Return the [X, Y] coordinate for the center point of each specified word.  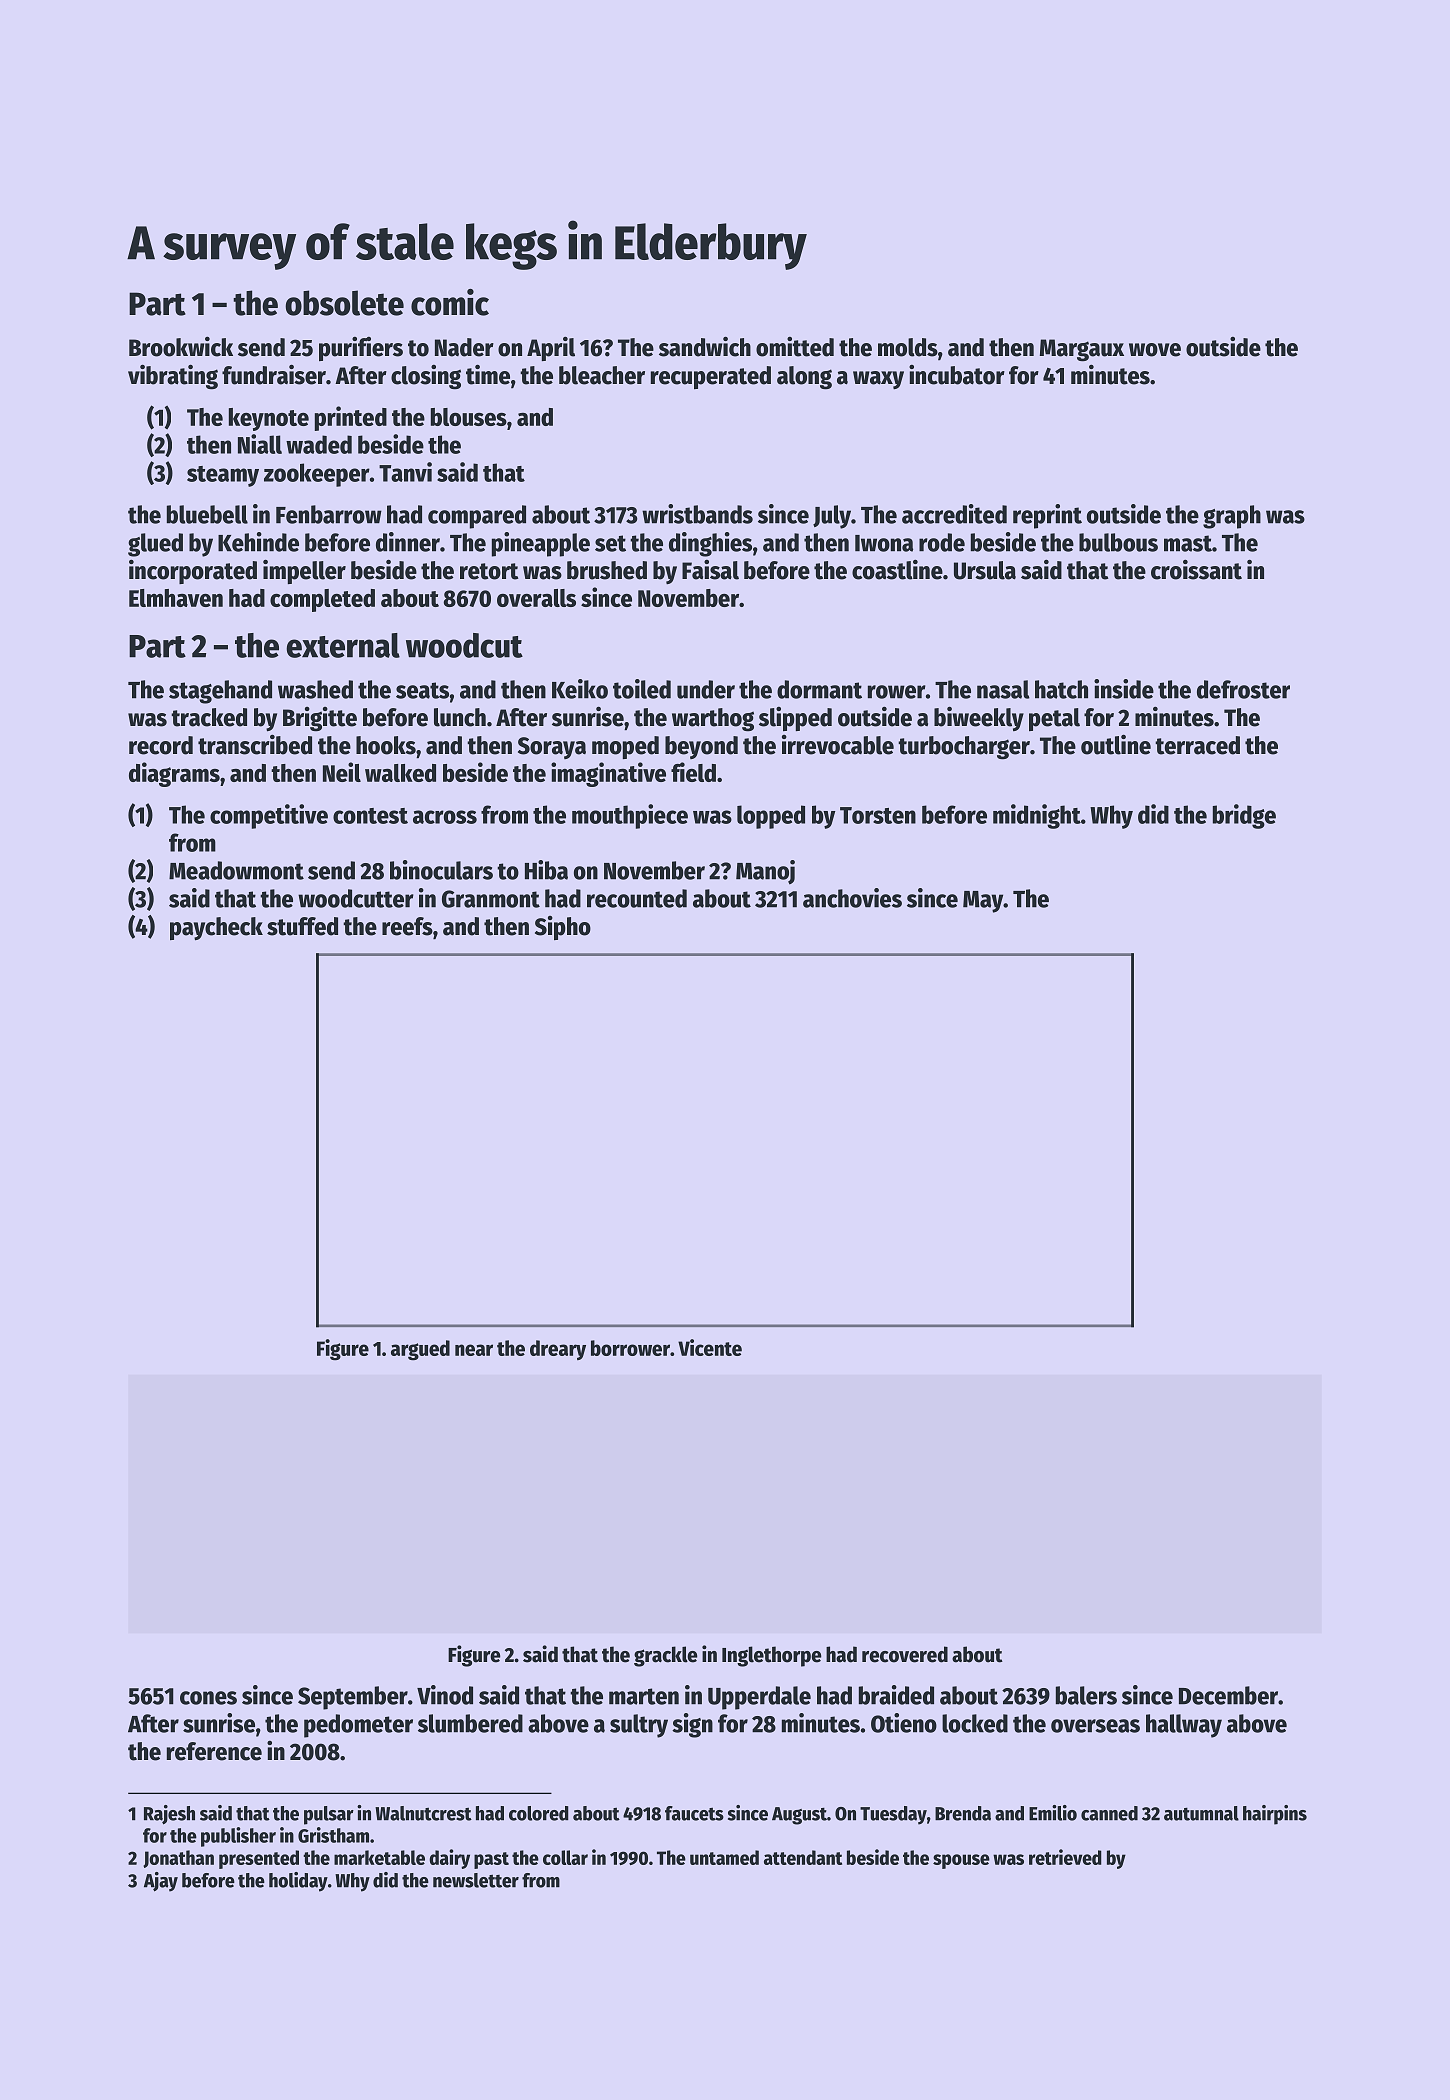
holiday [298, 1882]
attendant [803, 1857]
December [1228, 1695]
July [832, 517]
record [161, 745]
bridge [1244, 816]
